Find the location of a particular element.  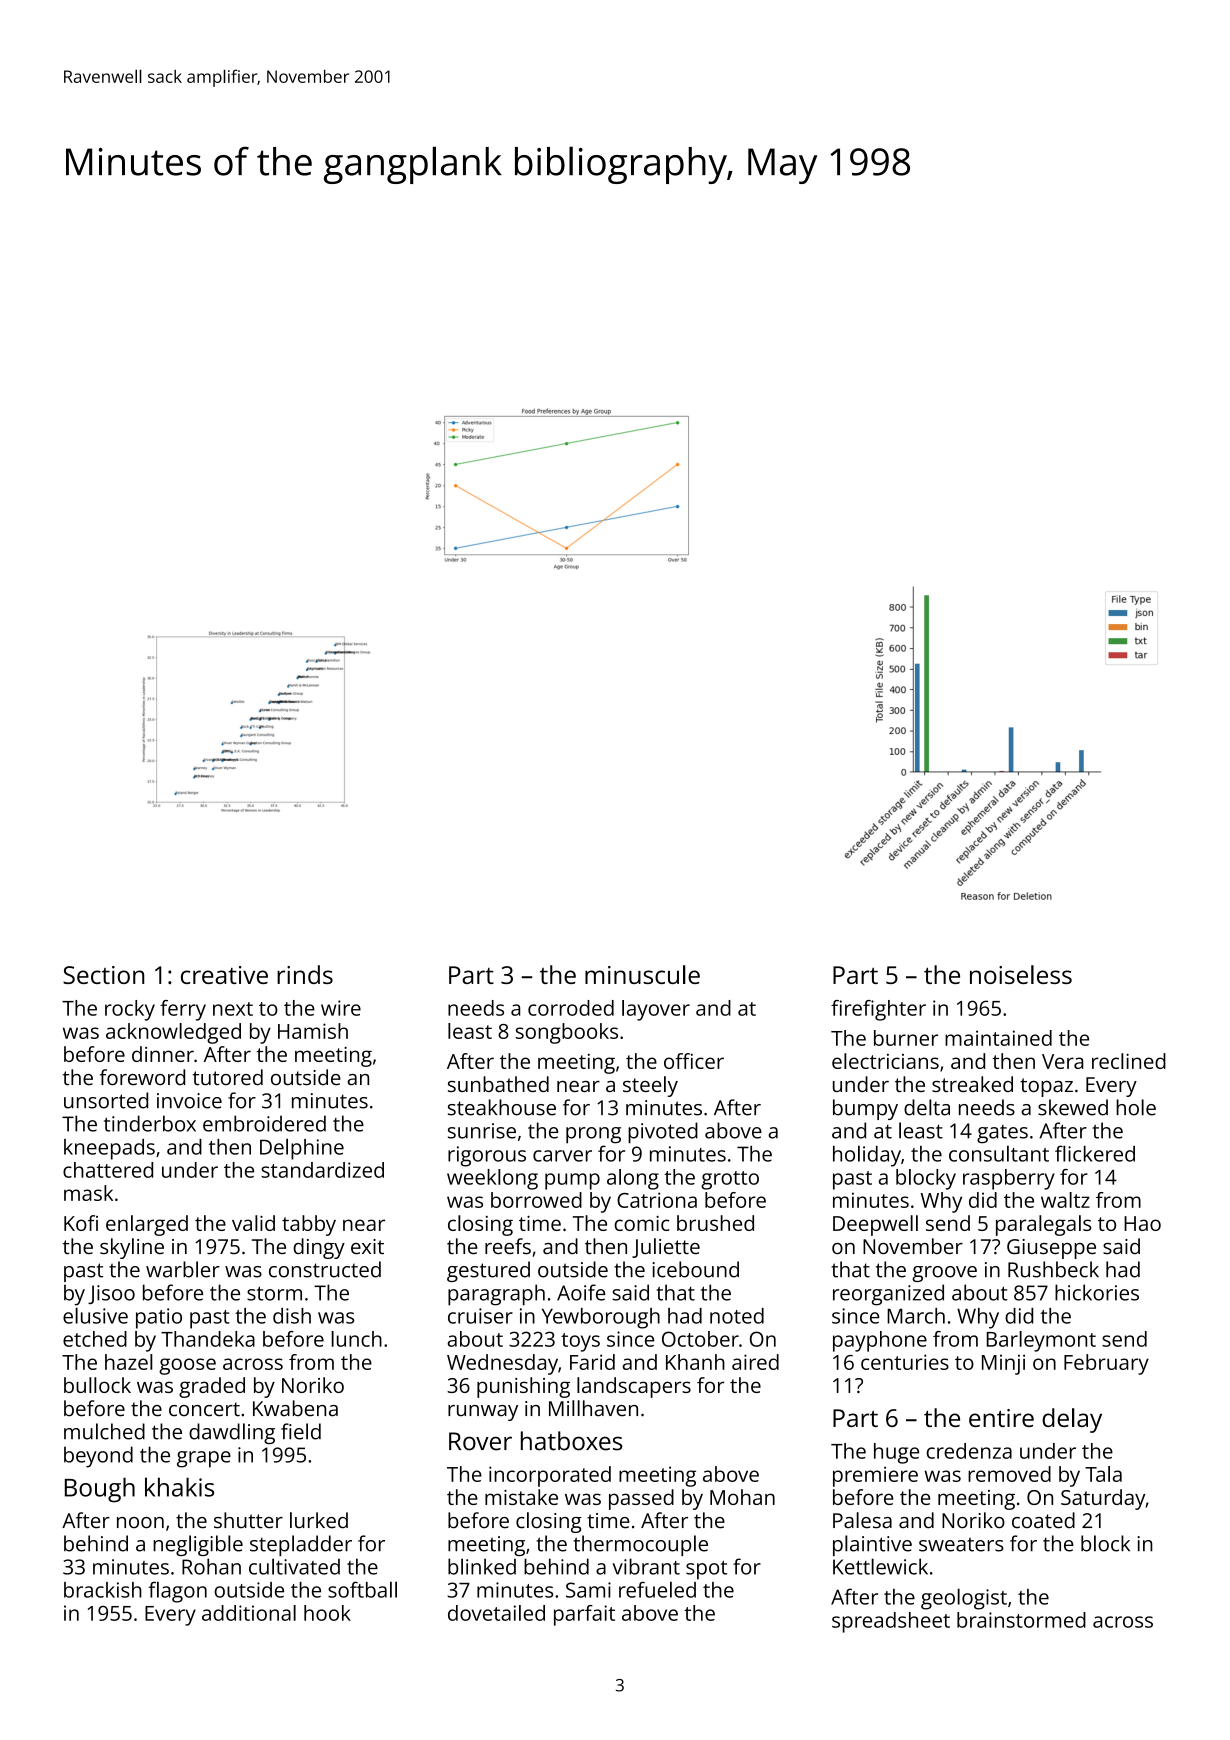

rocky is located at coordinates (130, 1010).
